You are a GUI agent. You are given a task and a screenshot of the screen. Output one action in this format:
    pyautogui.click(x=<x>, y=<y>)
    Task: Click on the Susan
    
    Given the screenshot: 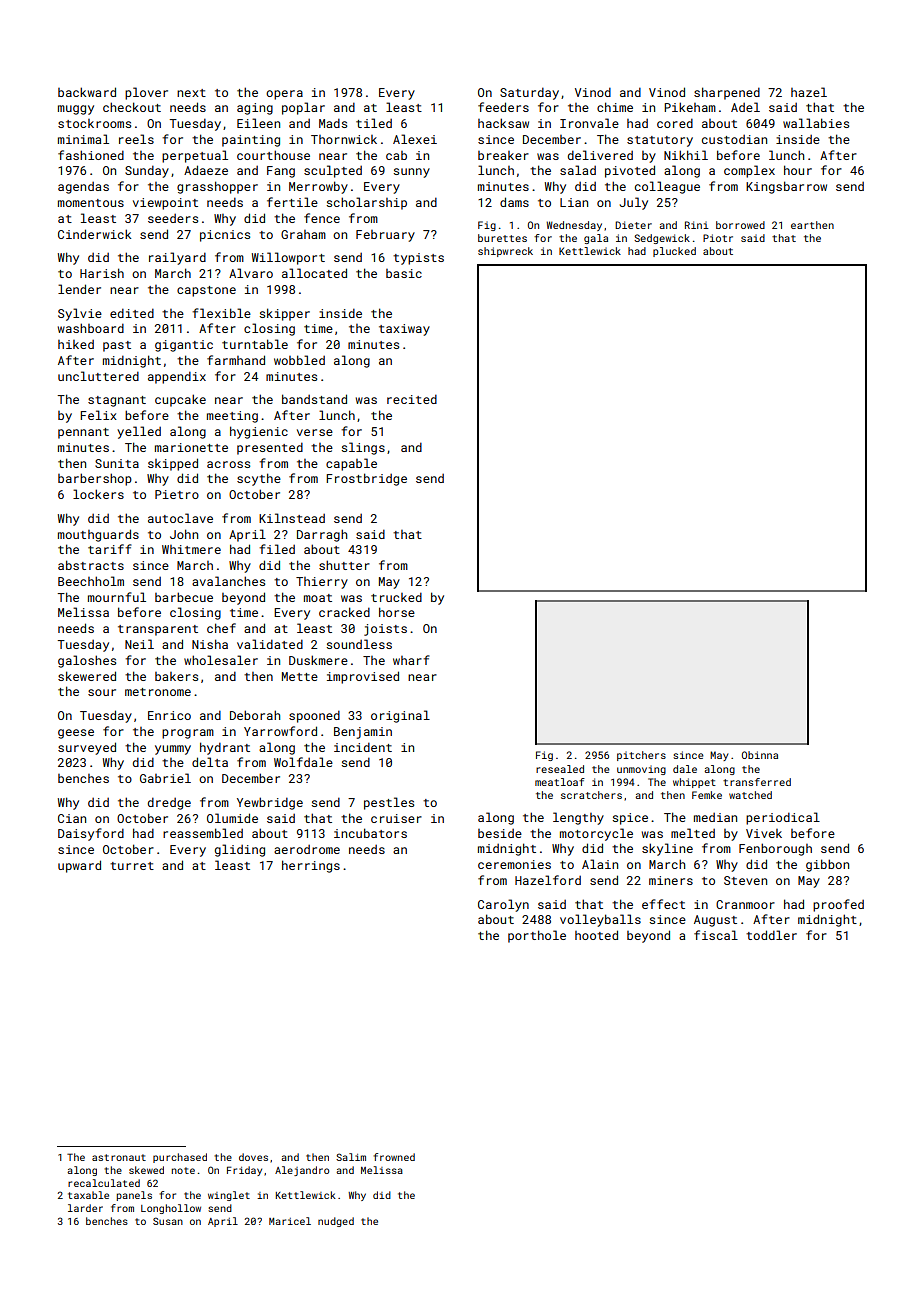 What is the action you would take?
    pyautogui.click(x=168, y=1221)
